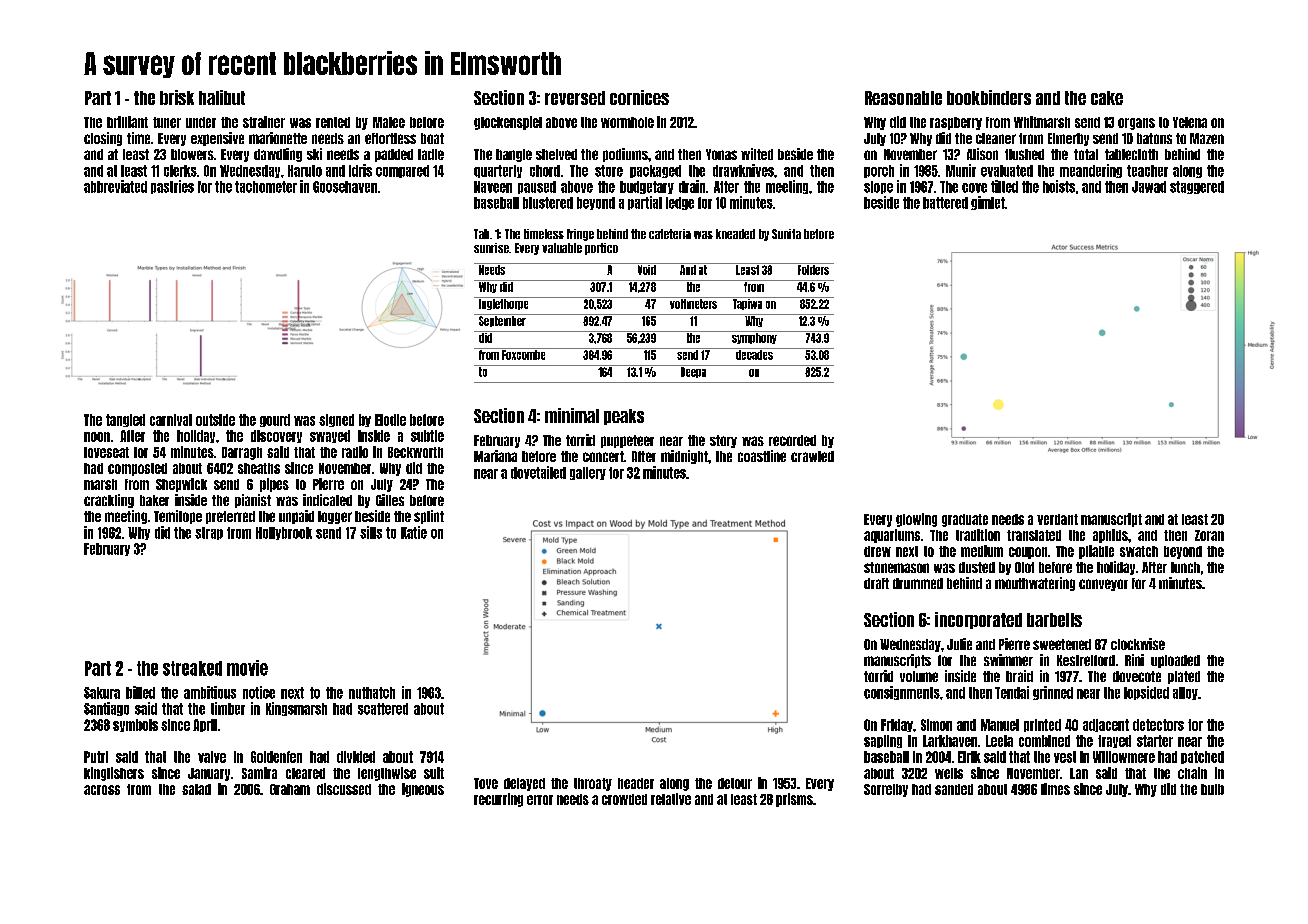 This page has width=1308, height=924. Describe the element at coordinates (1107, 98) in the page. I see `cake` at that location.
